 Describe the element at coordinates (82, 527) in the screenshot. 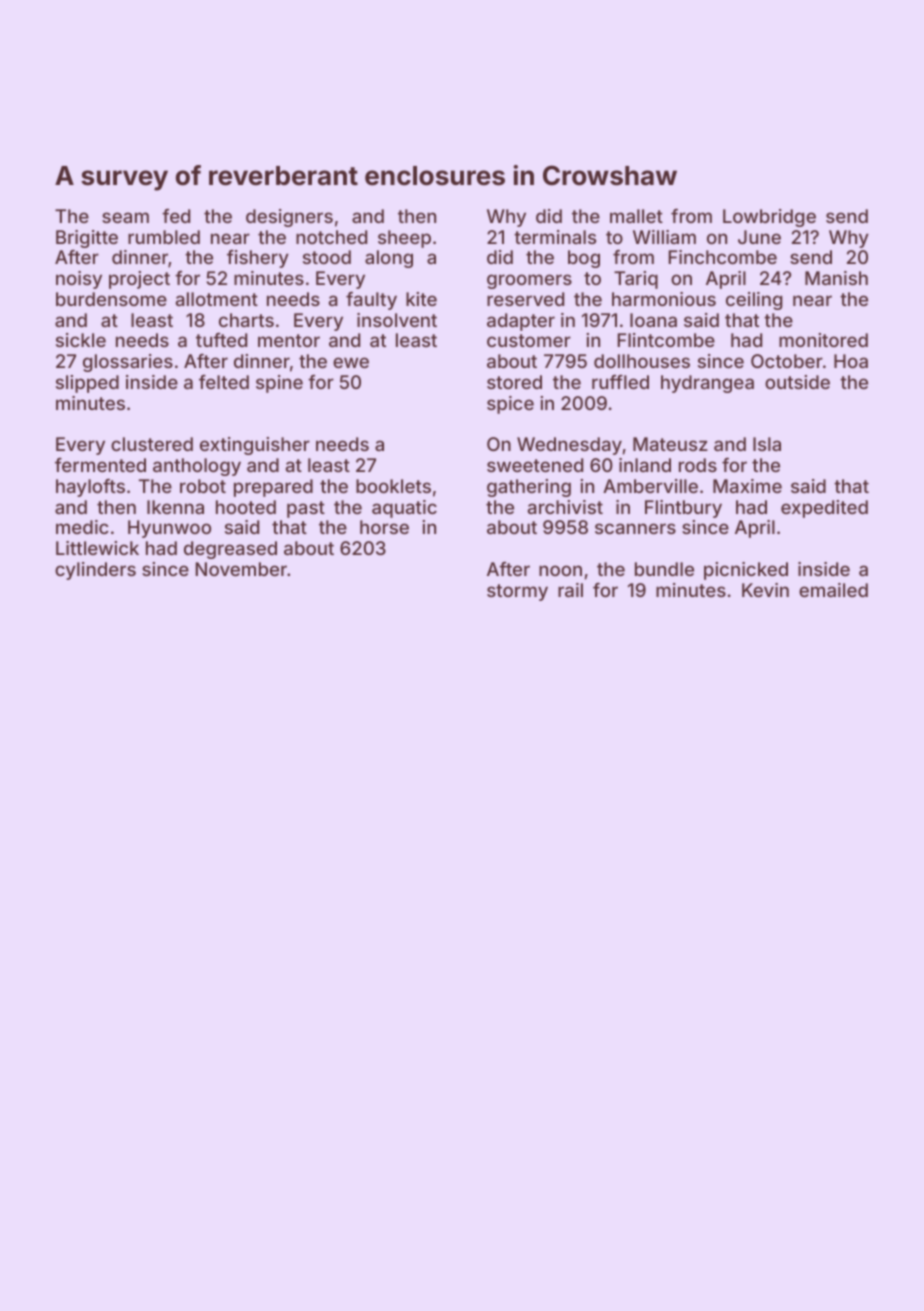

I see `medic` at that location.
